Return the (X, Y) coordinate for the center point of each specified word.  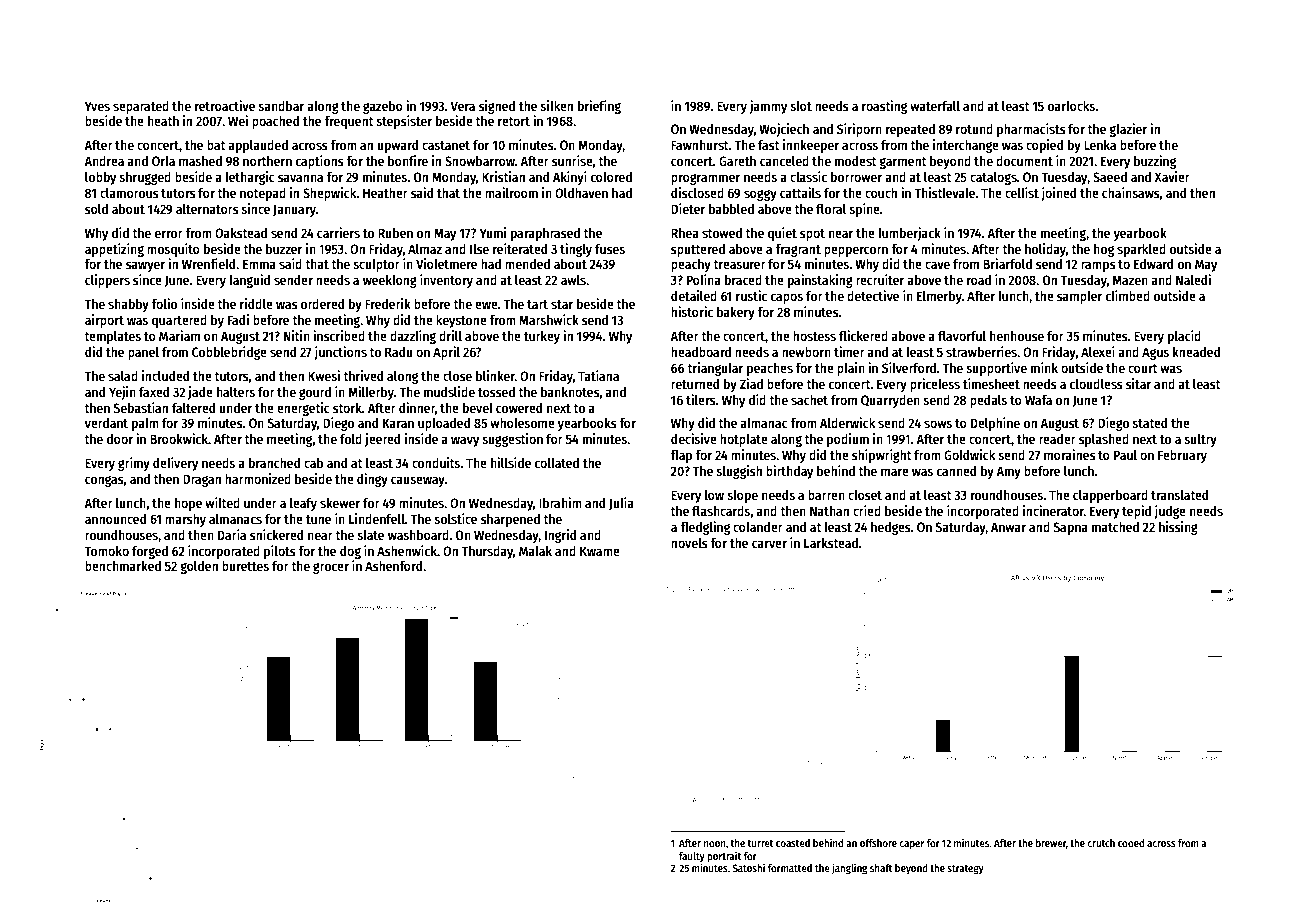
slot (801, 106)
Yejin (122, 393)
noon (715, 844)
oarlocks (1071, 106)
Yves (97, 106)
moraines (1070, 454)
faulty (692, 857)
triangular (715, 369)
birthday (789, 472)
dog (350, 552)
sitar (1138, 383)
